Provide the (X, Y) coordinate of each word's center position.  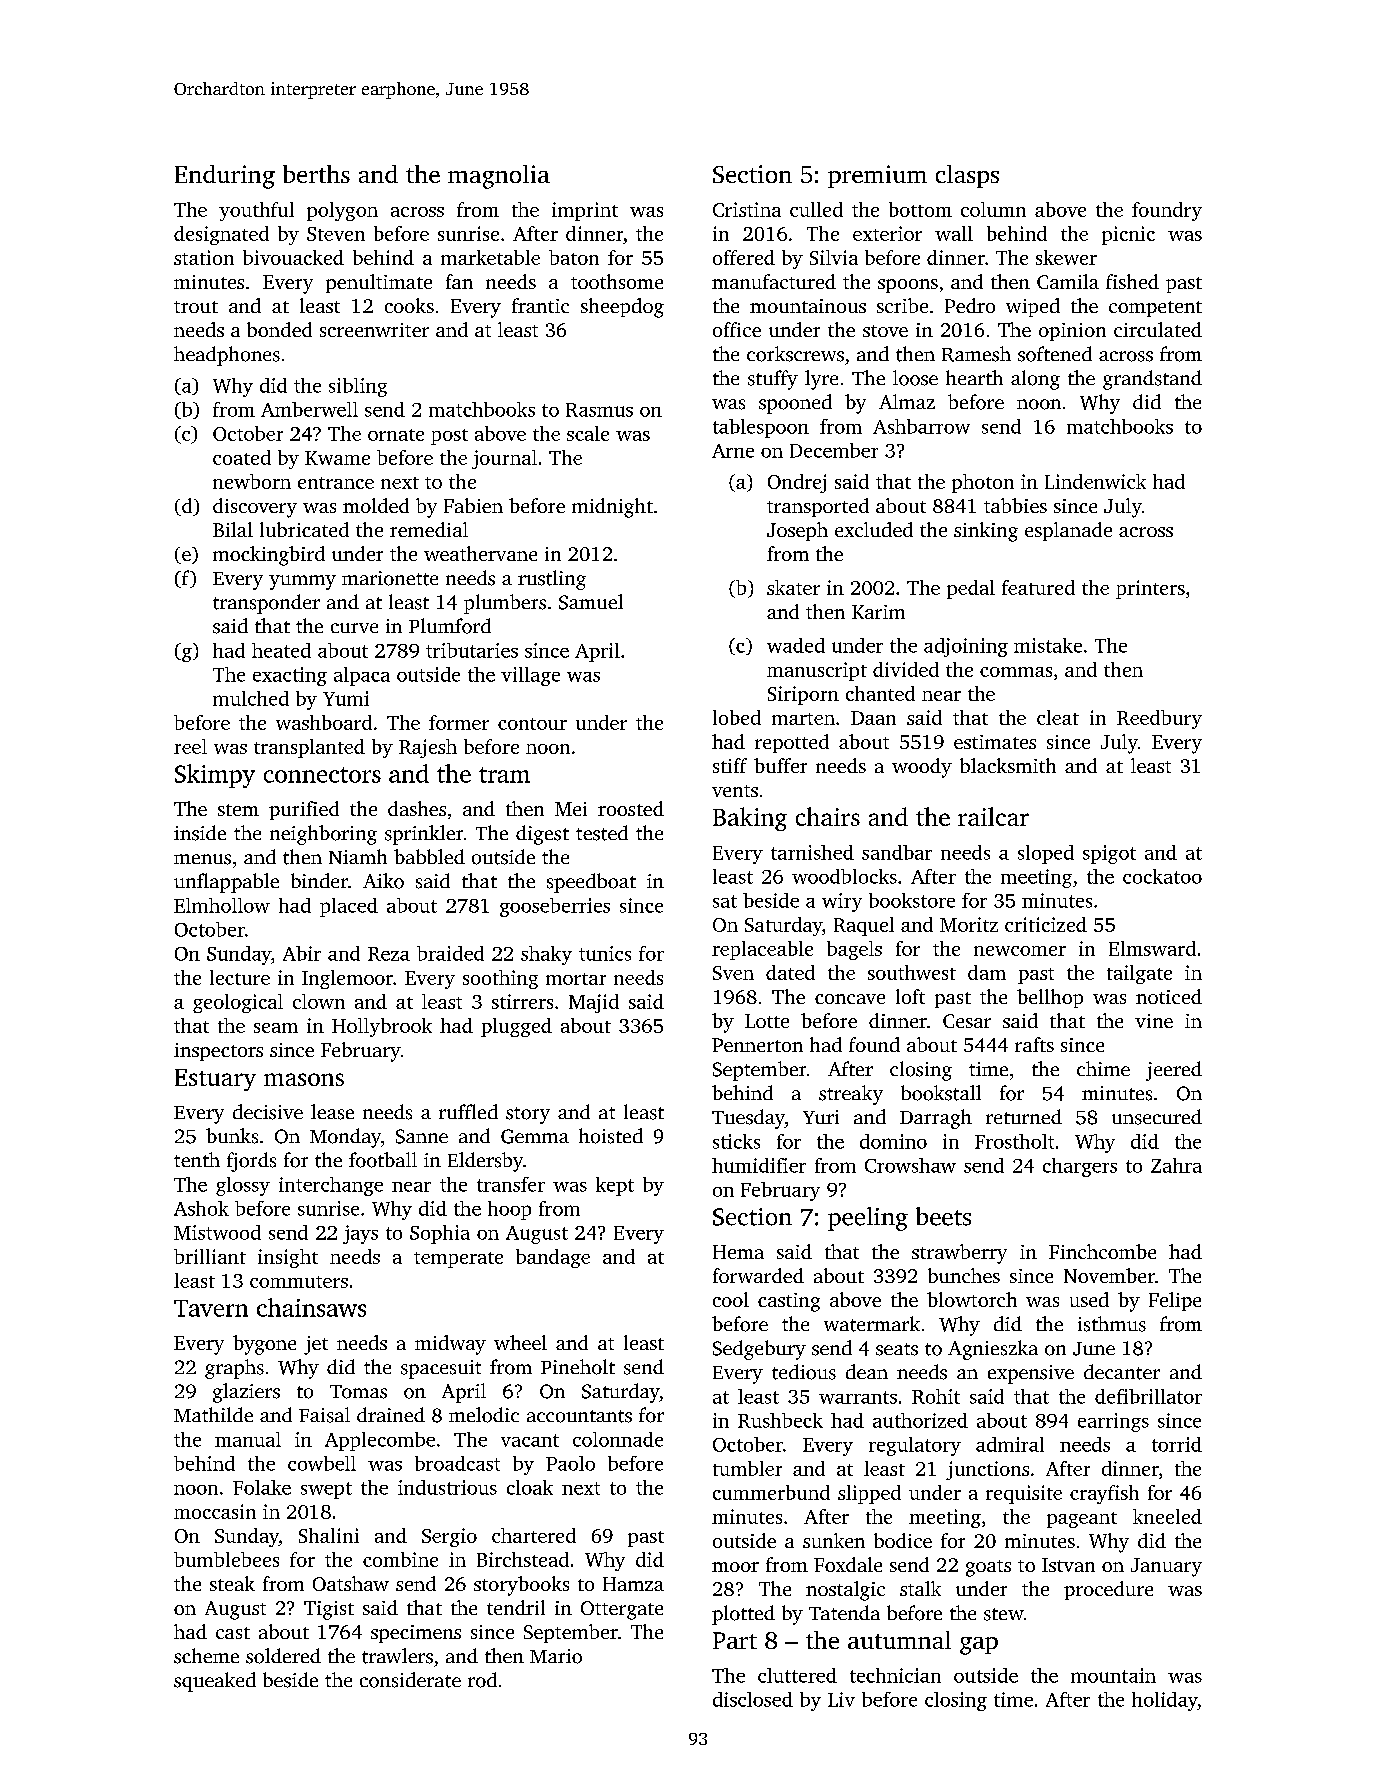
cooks (409, 305)
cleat (1058, 717)
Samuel (591, 602)
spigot (1109, 854)
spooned (795, 404)
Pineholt (578, 1367)
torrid (1177, 1444)
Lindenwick (1095, 481)
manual (248, 1439)
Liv (841, 1699)
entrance (336, 483)
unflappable (226, 883)
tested (602, 833)
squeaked (215, 1682)
